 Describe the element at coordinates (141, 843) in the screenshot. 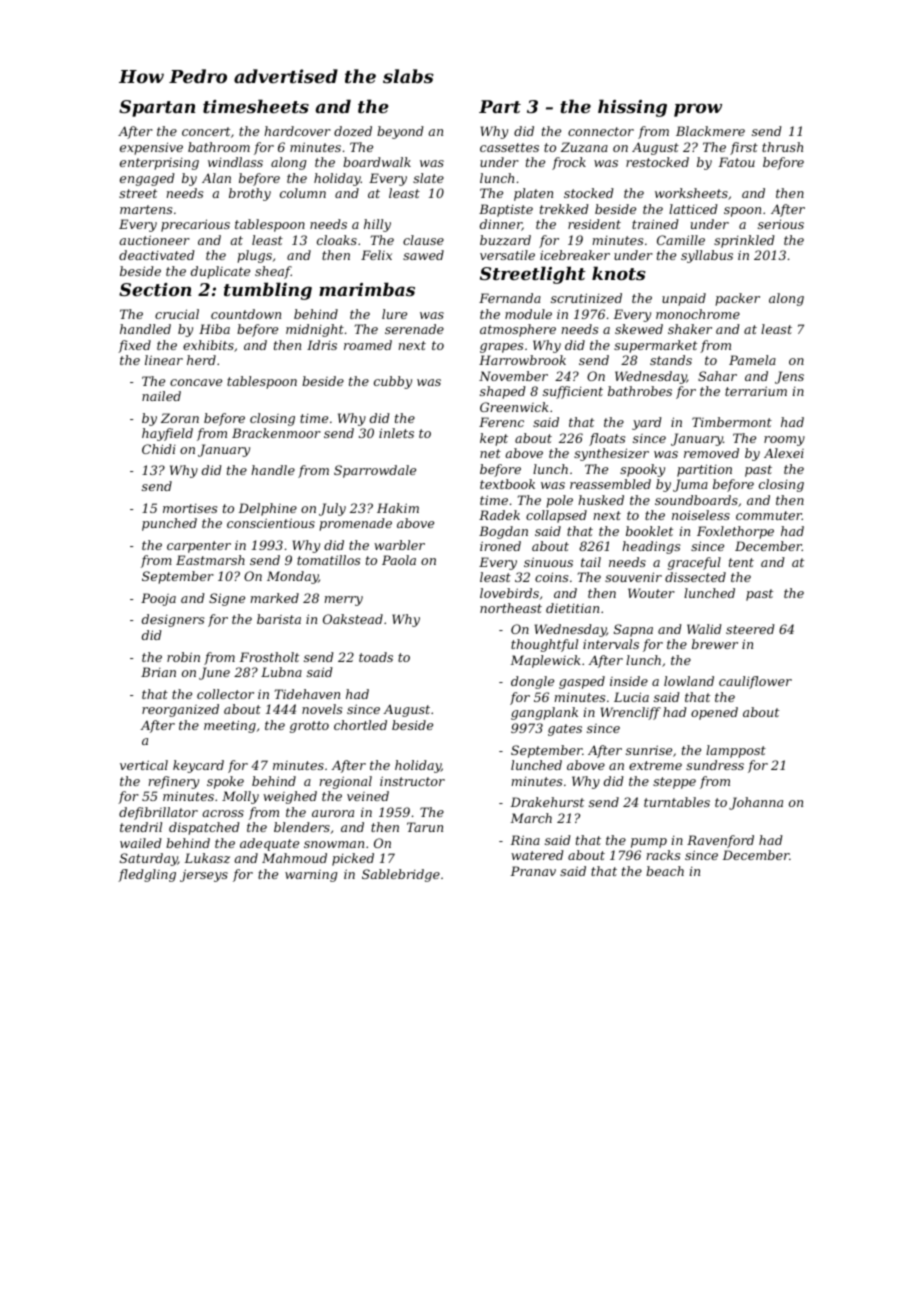

I see `wailed` at that location.
